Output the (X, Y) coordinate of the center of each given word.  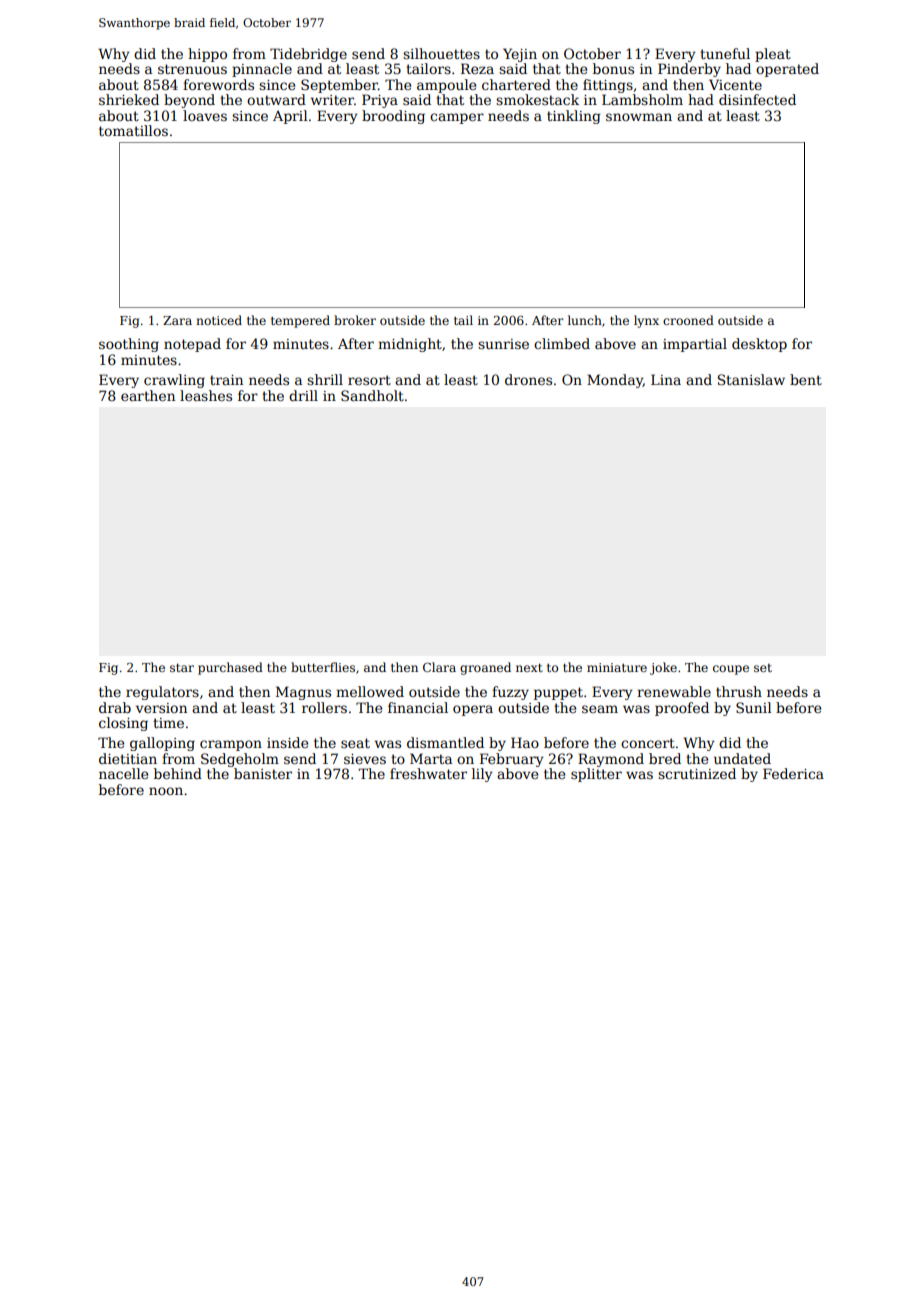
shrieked (129, 99)
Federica (793, 773)
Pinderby (689, 70)
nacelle (123, 773)
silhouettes (441, 53)
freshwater (428, 773)
